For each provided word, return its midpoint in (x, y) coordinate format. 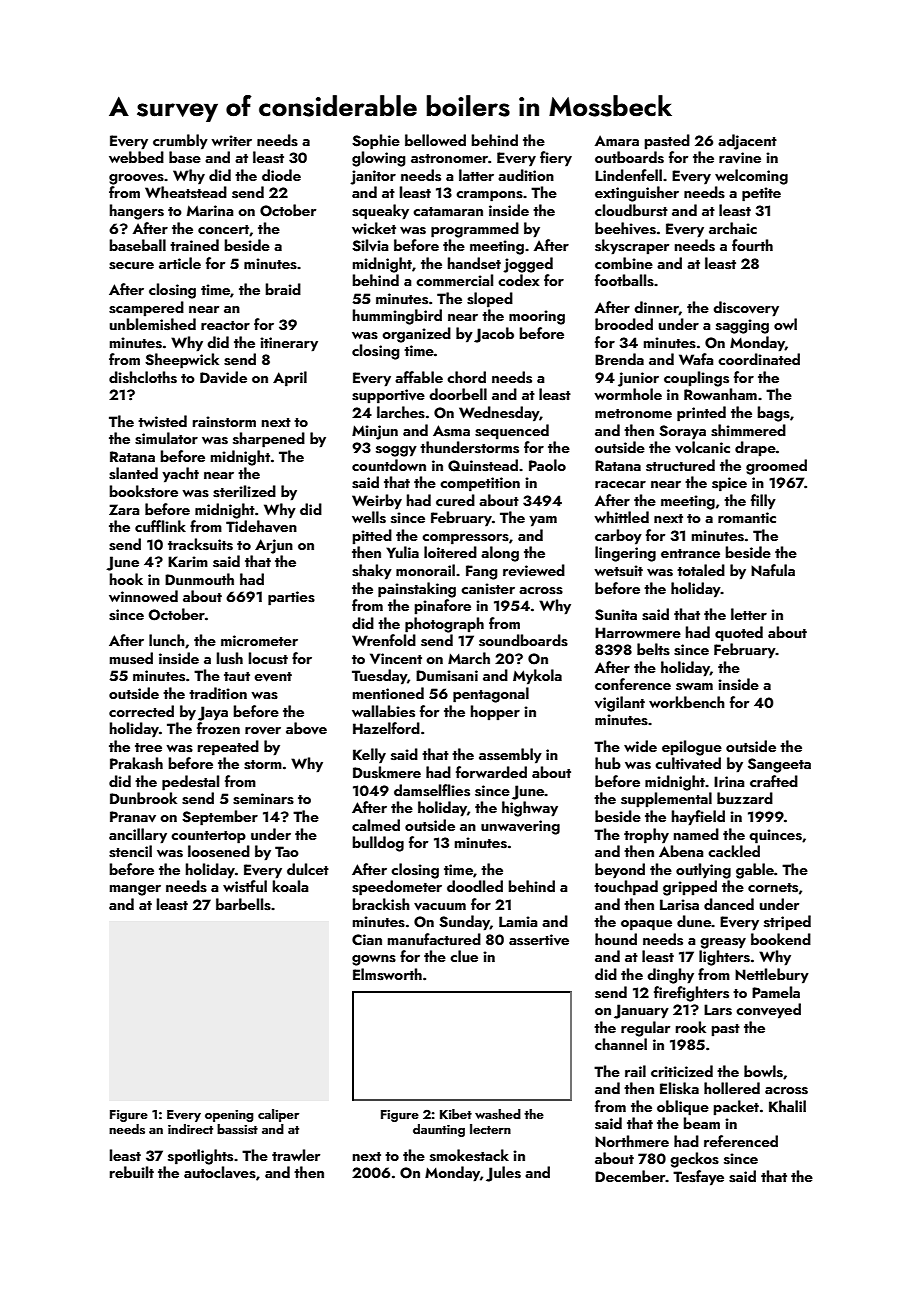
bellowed (435, 140)
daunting (439, 1130)
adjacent (747, 142)
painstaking (417, 590)
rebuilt (132, 1172)
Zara (124, 509)
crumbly (180, 142)
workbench (687, 702)
